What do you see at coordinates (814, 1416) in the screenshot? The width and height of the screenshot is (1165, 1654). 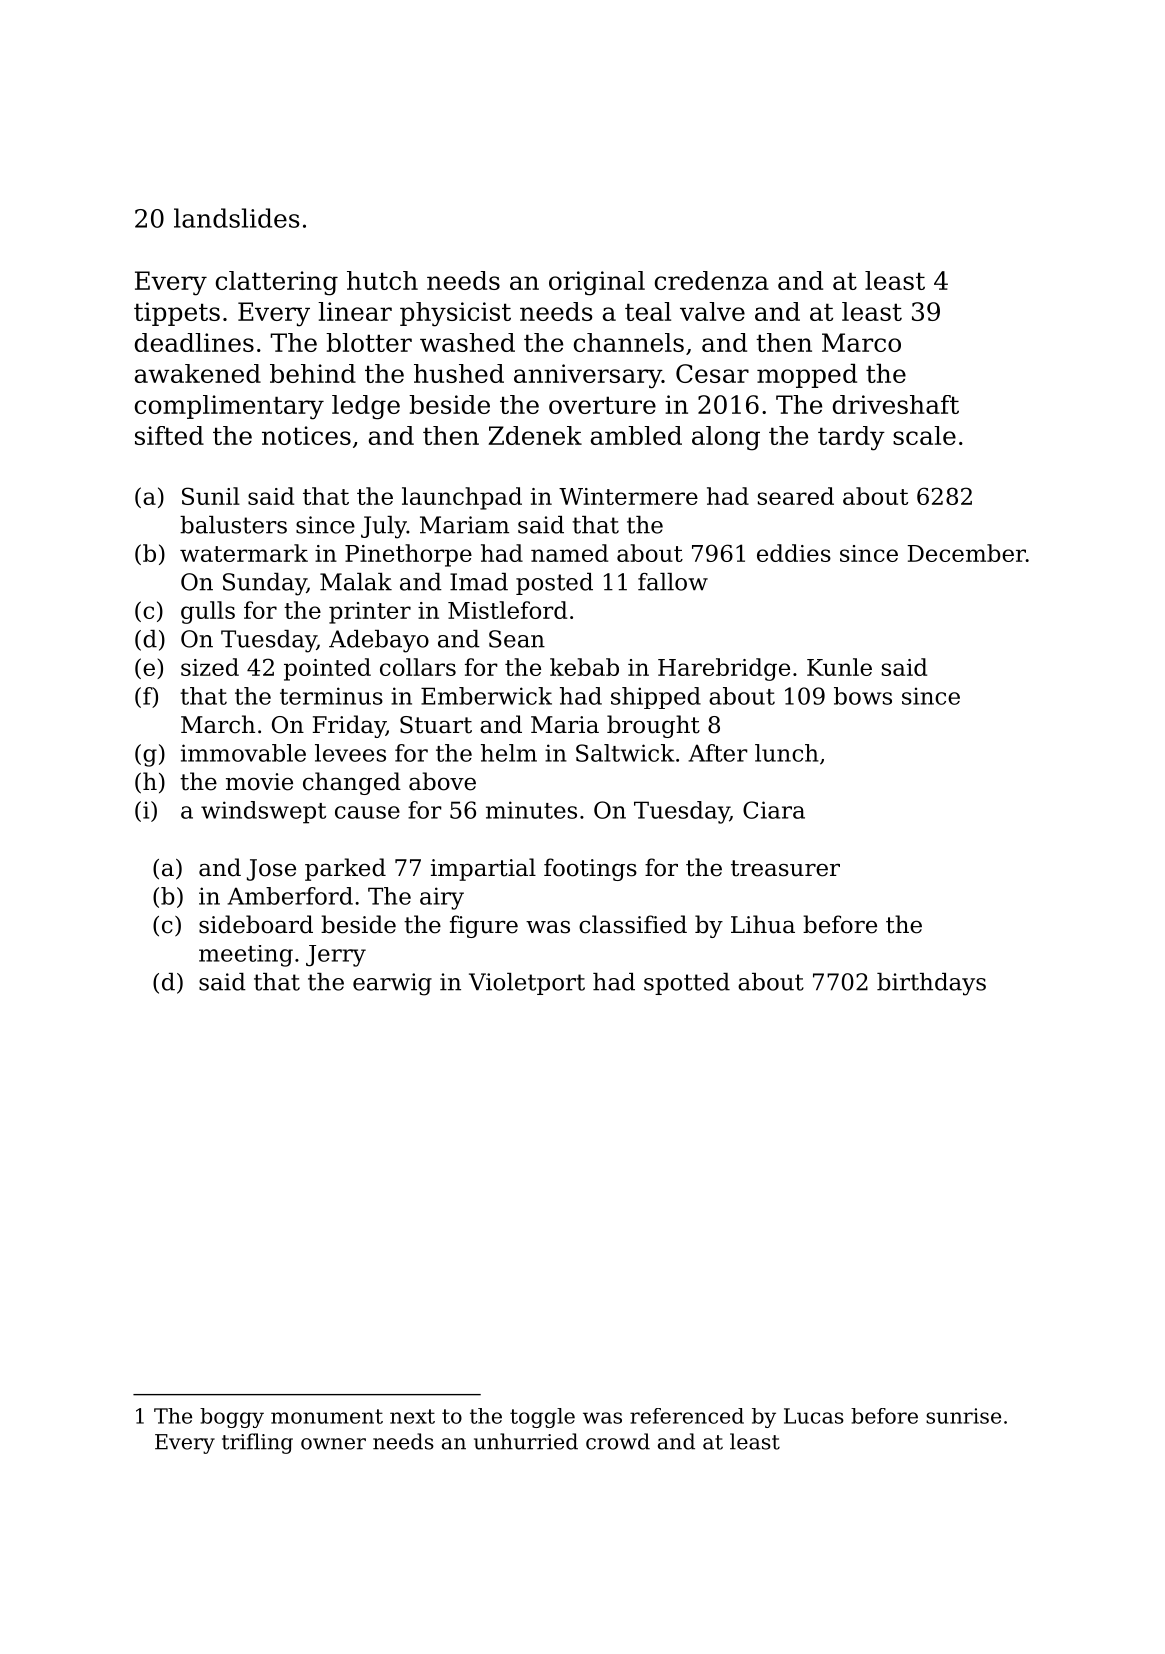 I see `Lucas` at bounding box center [814, 1416].
